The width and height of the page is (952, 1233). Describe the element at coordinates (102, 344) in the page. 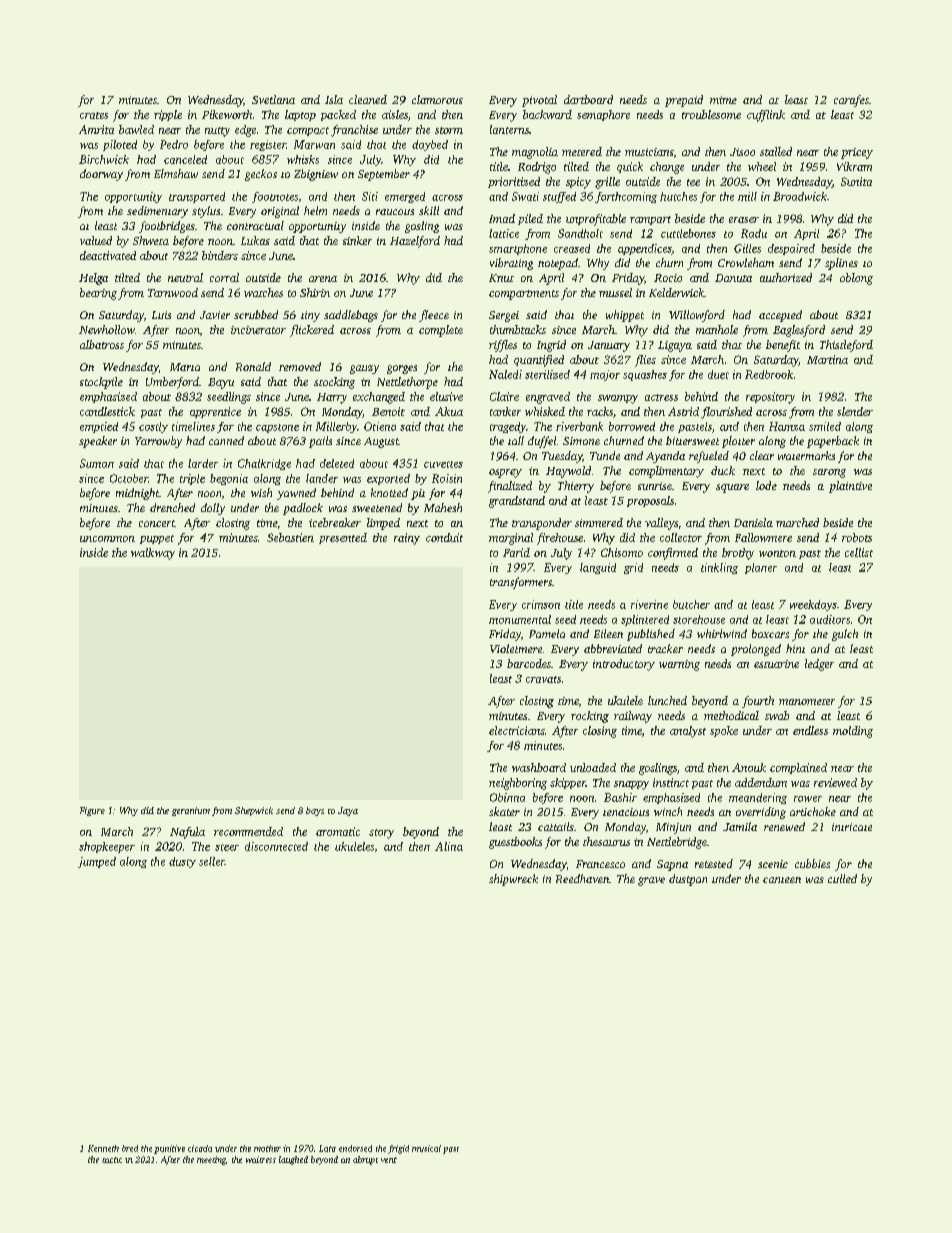

I see `albatross` at that location.
